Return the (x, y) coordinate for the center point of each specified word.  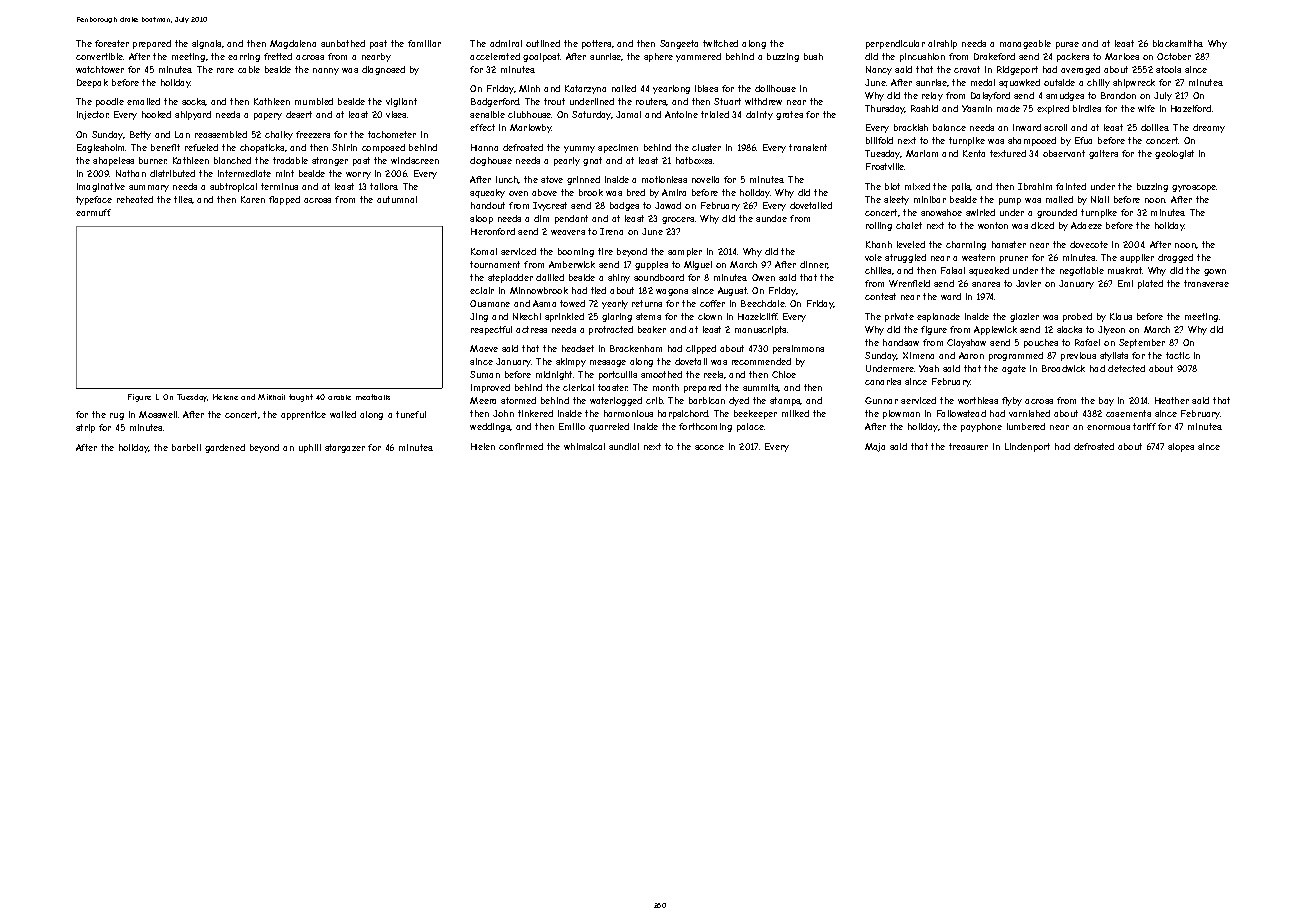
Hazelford (1191, 108)
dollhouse (775, 88)
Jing (479, 317)
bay (1106, 401)
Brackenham (636, 348)
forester (112, 43)
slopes (1181, 447)
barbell (186, 447)
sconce (709, 447)
